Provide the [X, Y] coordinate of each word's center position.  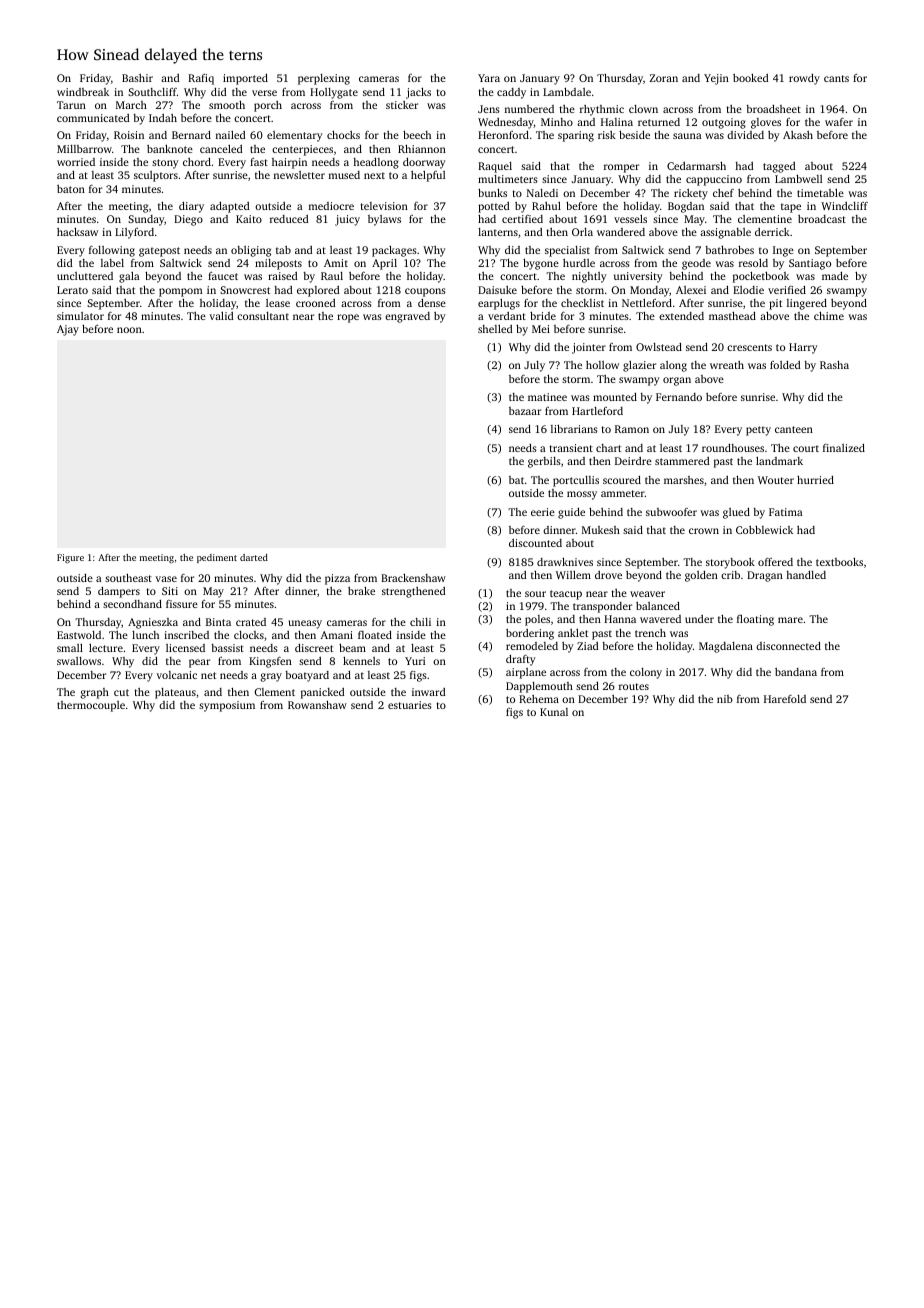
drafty [521, 660]
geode [696, 264]
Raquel [495, 167]
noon [129, 330]
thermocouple [91, 706]
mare [790, 620]
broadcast [822, 219]
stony [165, 164]
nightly [589, 277]
